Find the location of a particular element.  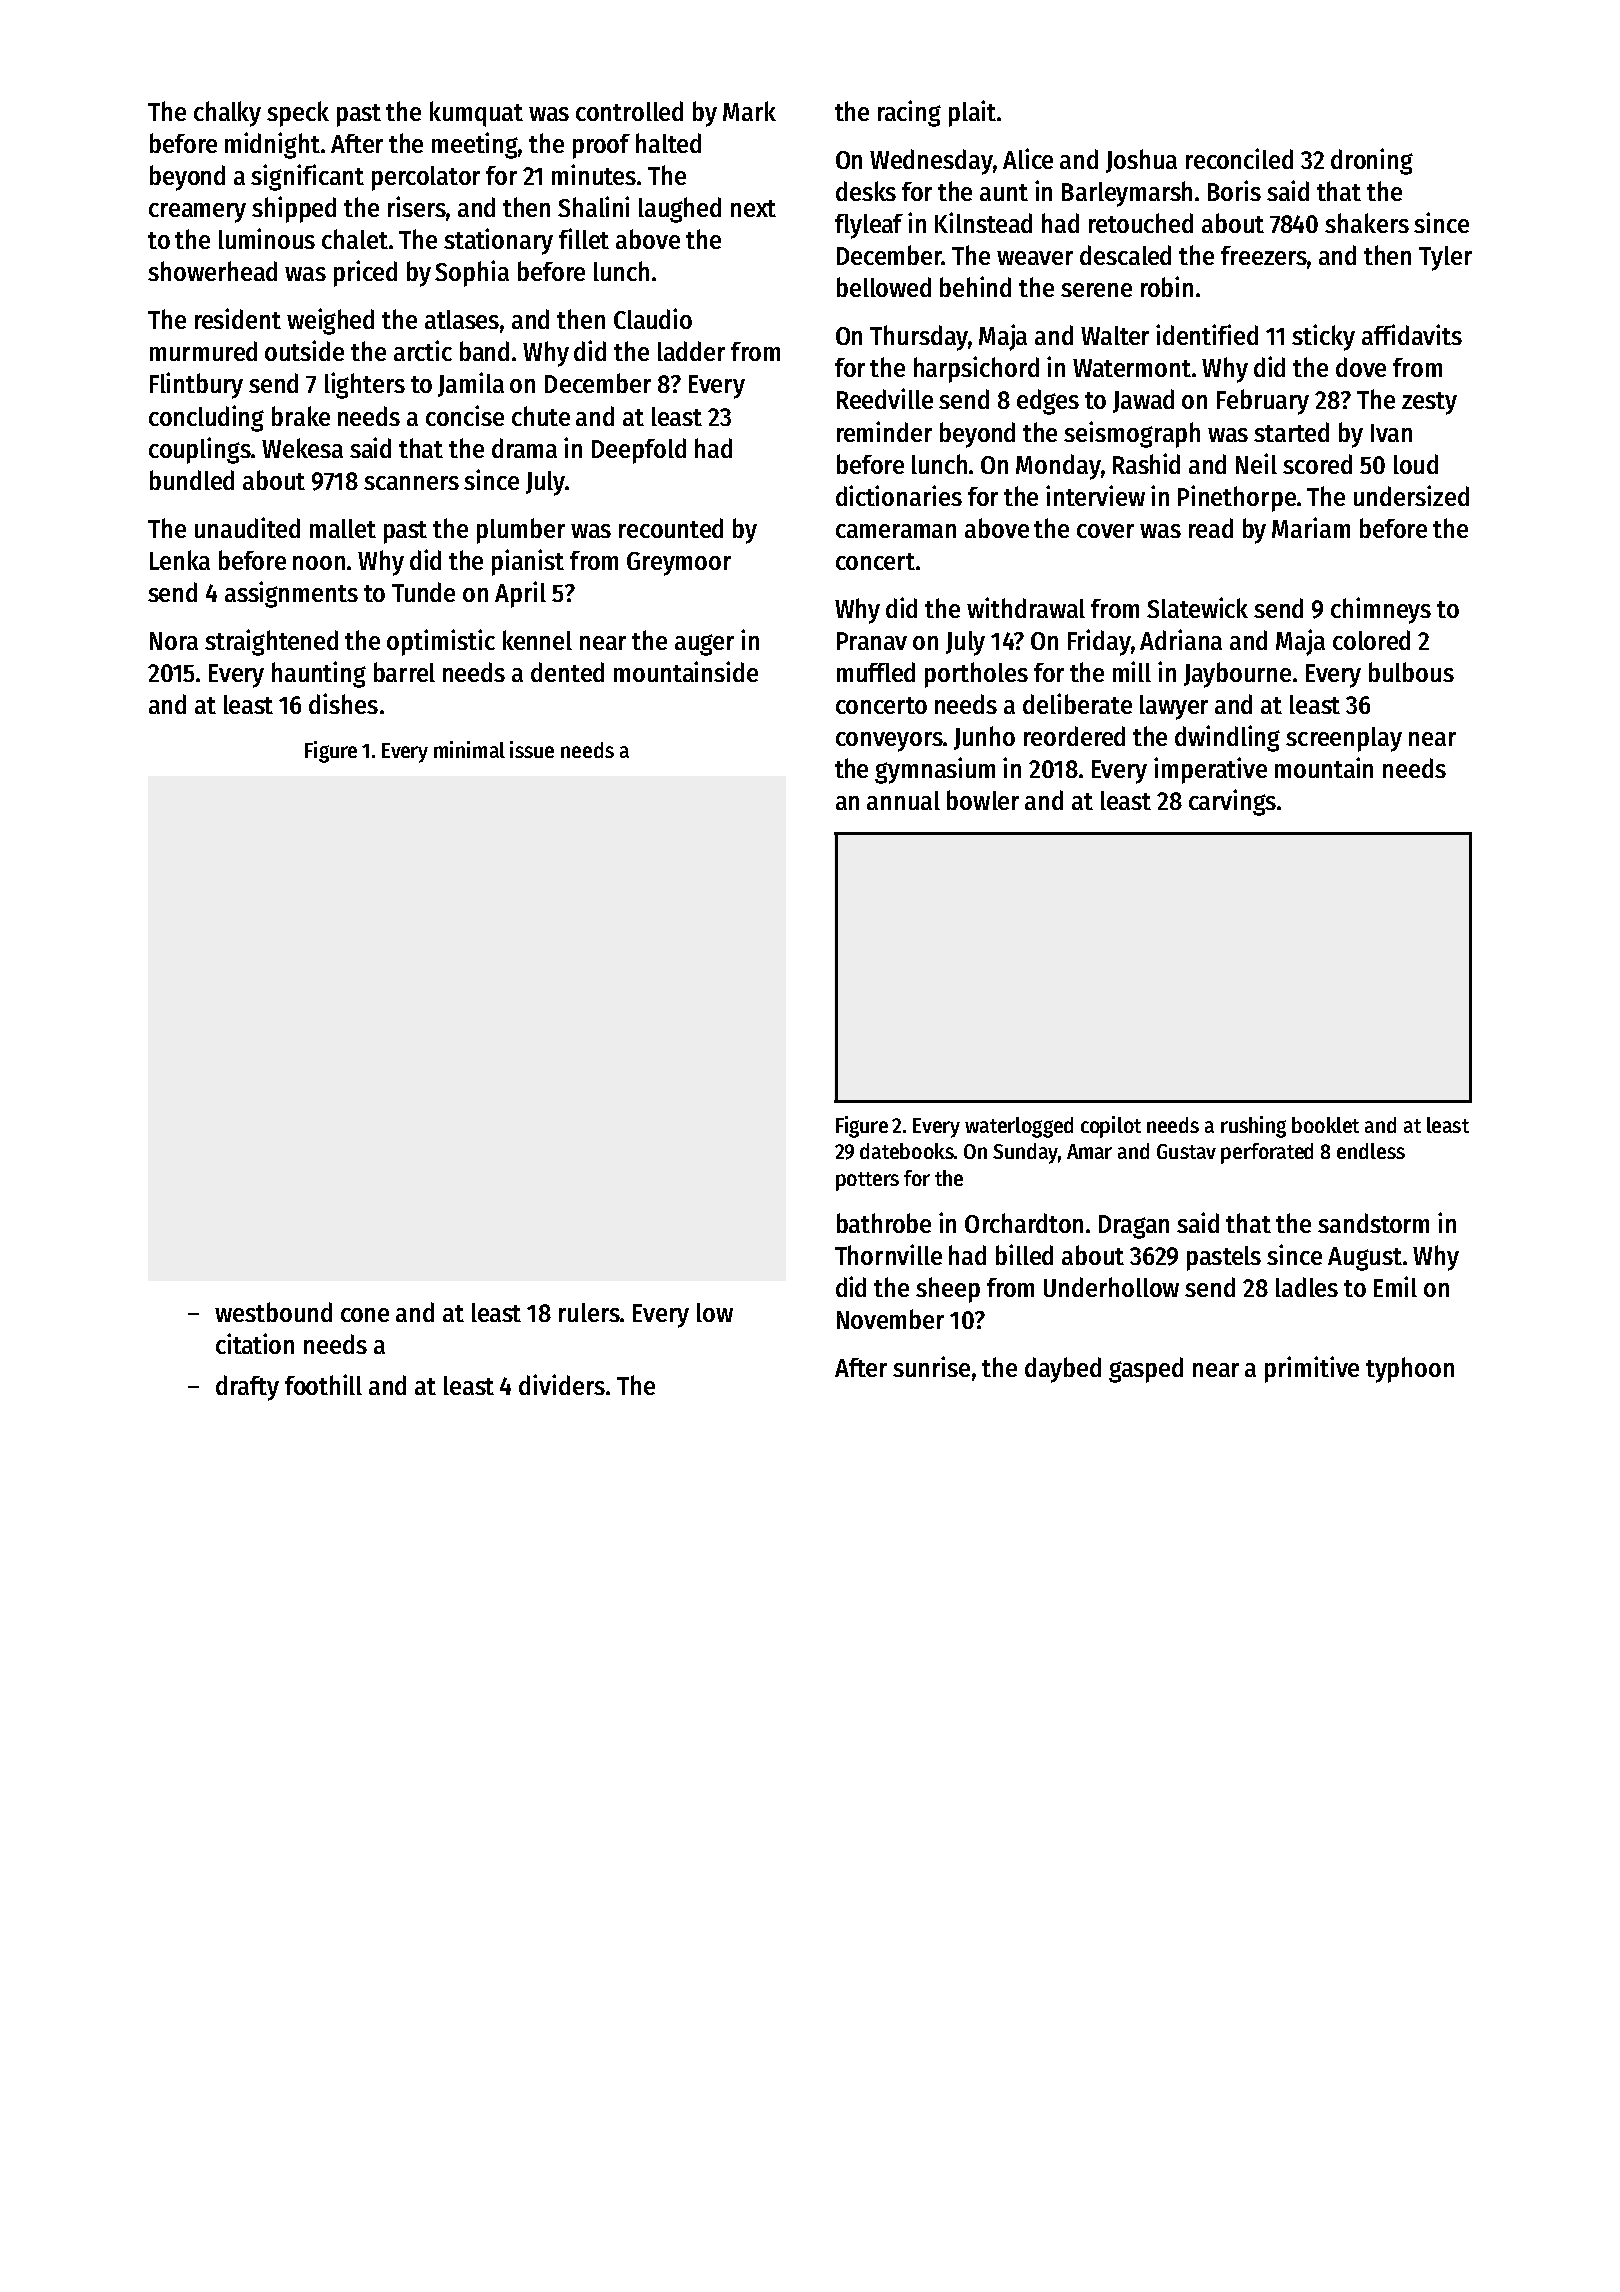

minimal is located at coordinates (469, 749).
